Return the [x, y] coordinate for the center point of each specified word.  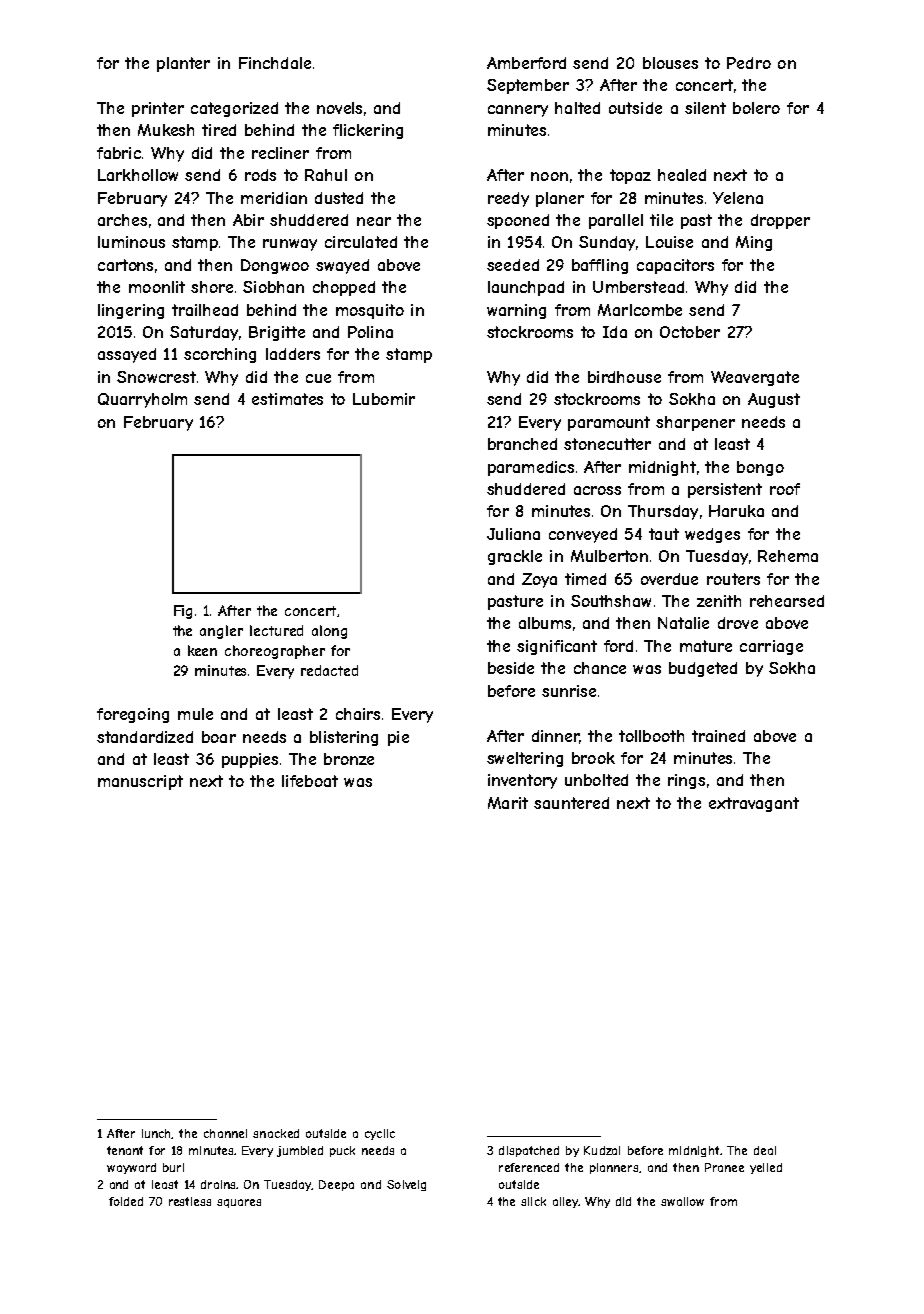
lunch [157, 1134]
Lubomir [384, 399]
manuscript [140, 782]
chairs [358, 714]
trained [718, 736]
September [528, 86]
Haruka [736, 511]
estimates [287, 399]
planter [183, 64]
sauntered [571, 803]
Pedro [749, 63]
